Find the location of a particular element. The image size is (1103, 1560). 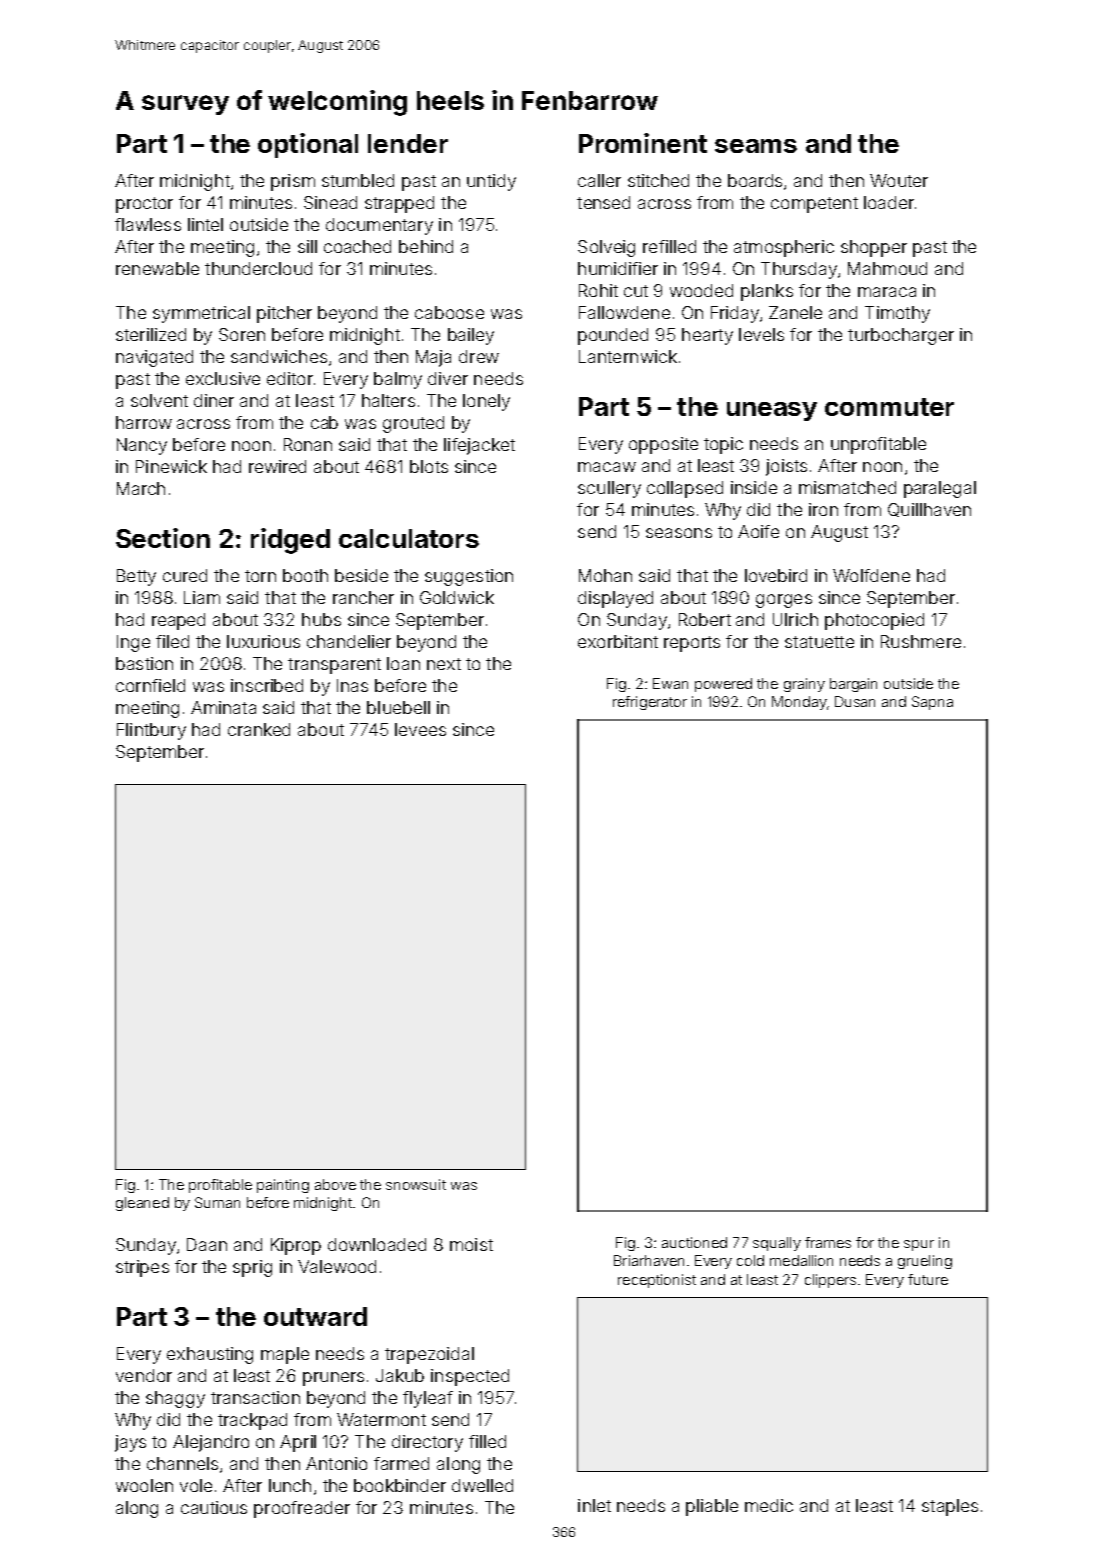

spur is located at coordinates (919, 1245).
